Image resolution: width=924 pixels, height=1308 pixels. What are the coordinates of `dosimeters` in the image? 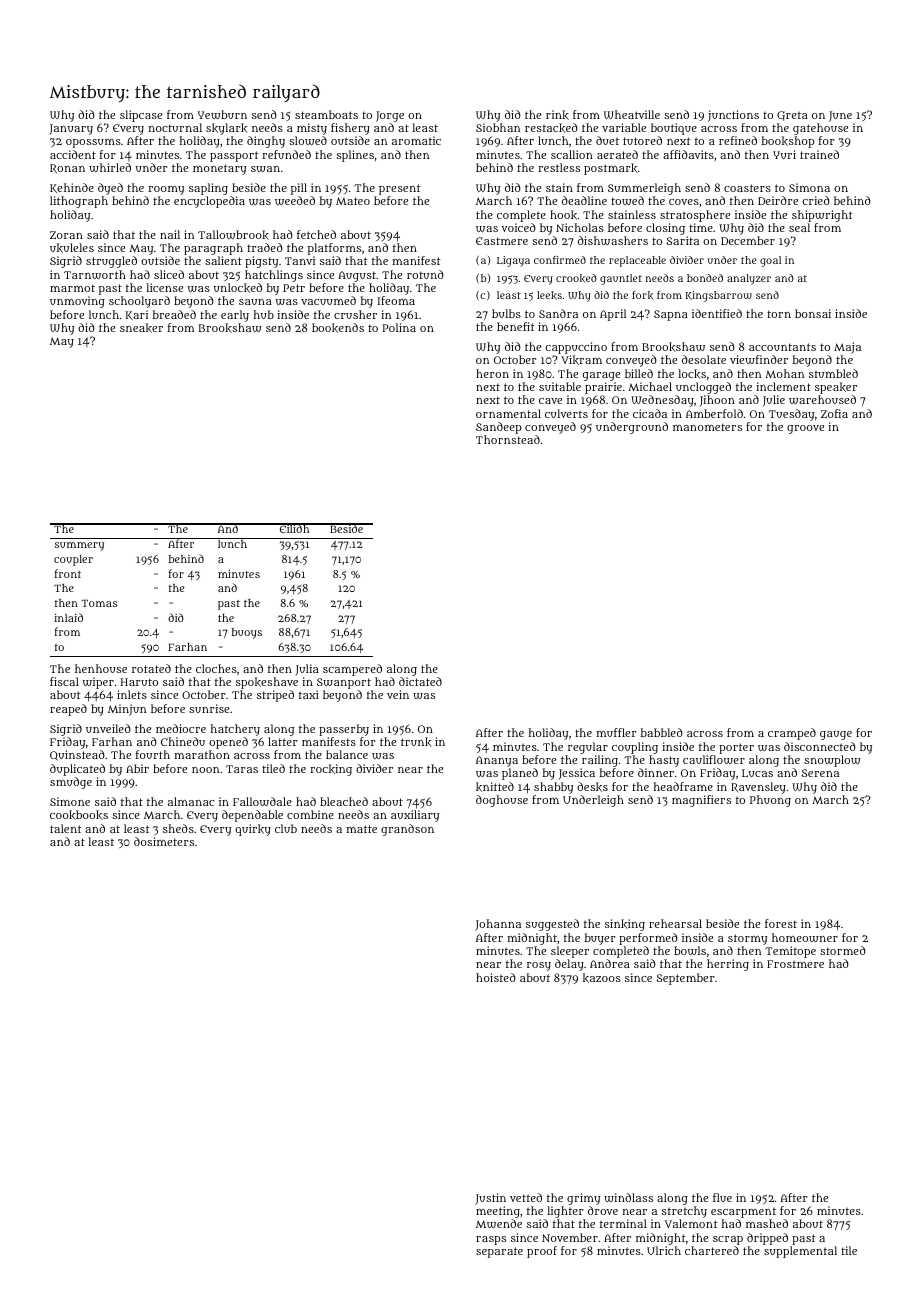 It's located at (164, 841).
